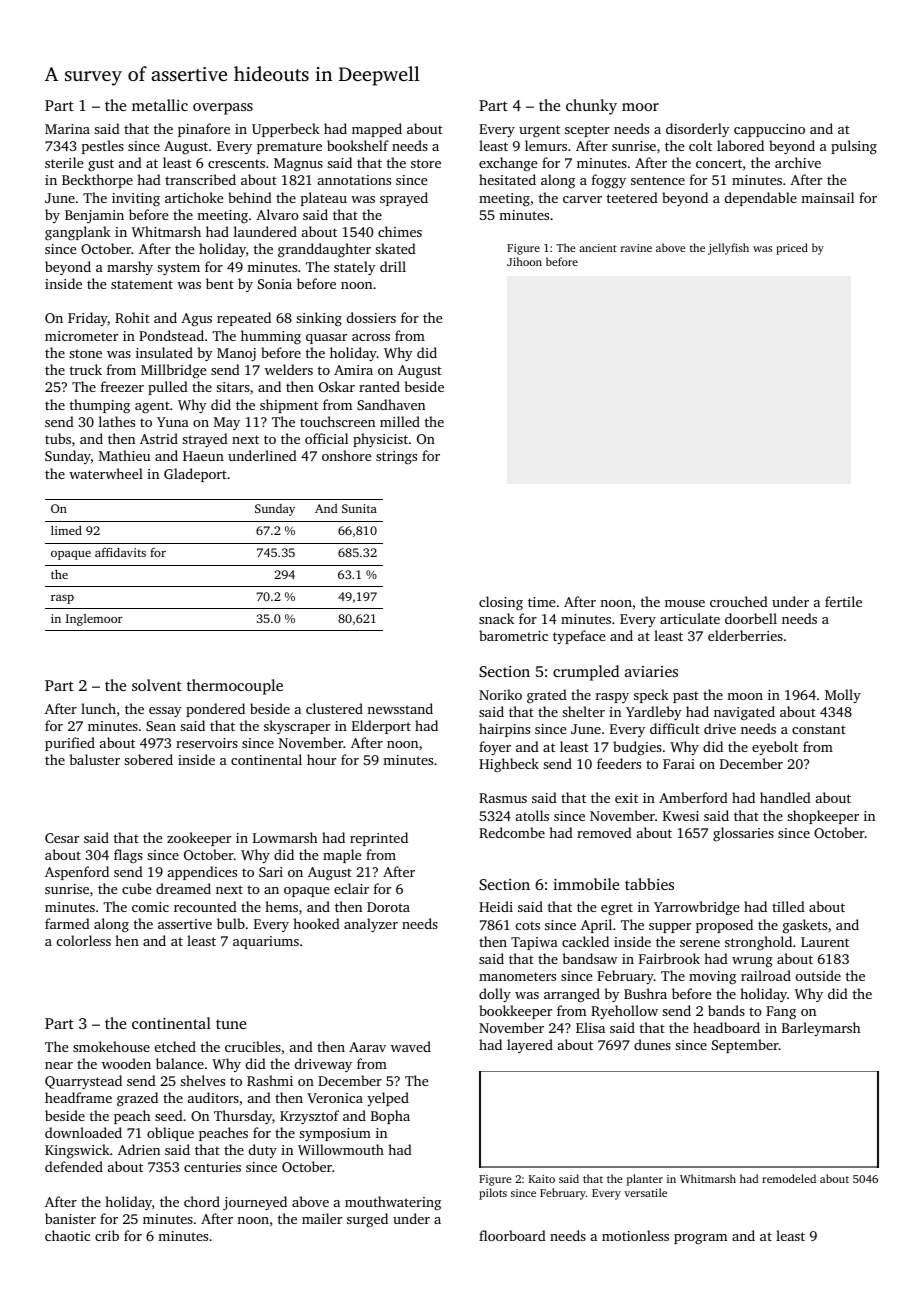  I want to click on mailer, so click(322, 1218).
